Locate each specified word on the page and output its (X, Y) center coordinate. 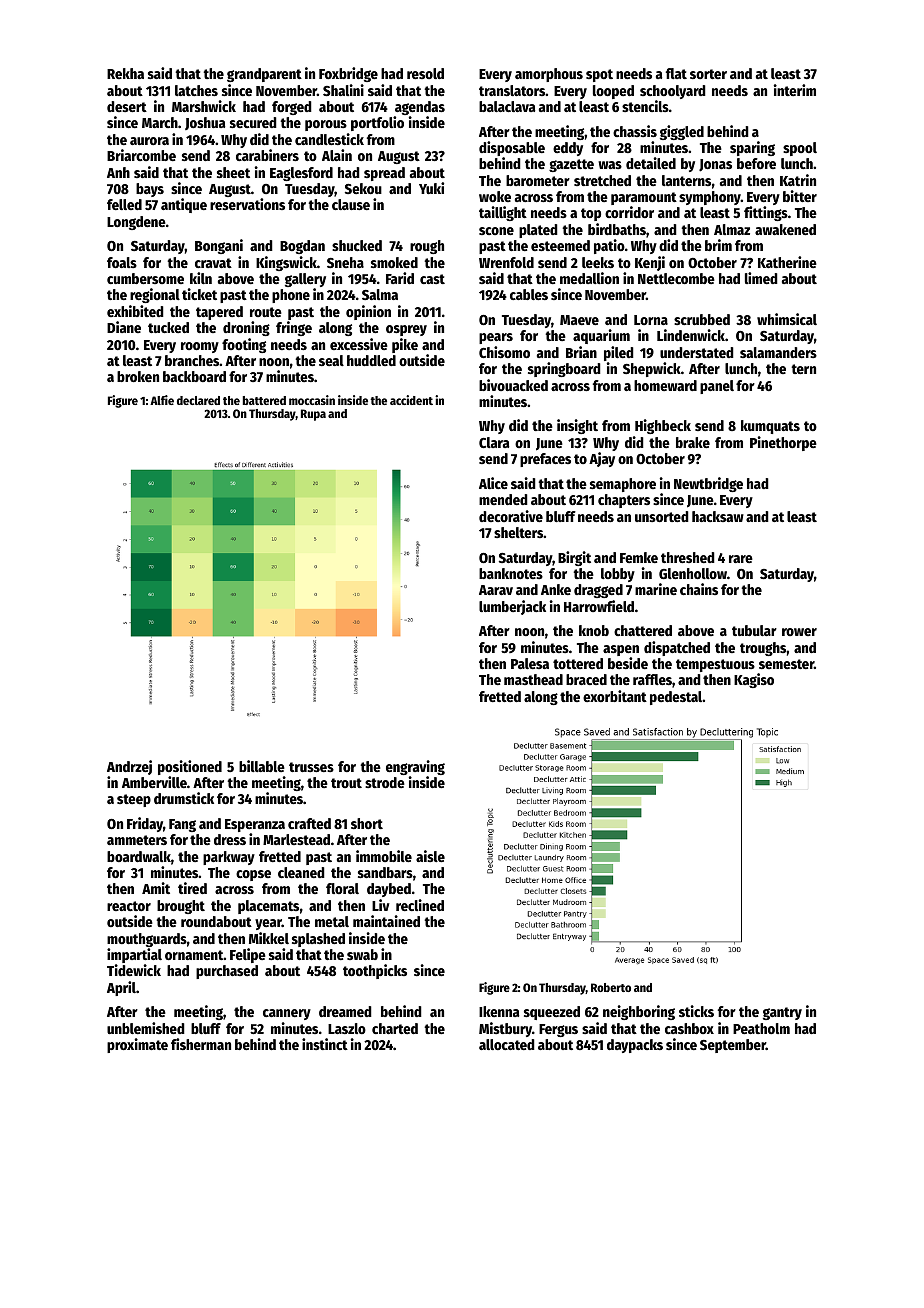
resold (425, 73)
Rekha (125, 73)
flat (676, 73)
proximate (137, 1045)
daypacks (635, 1046)
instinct (325, 1044)
